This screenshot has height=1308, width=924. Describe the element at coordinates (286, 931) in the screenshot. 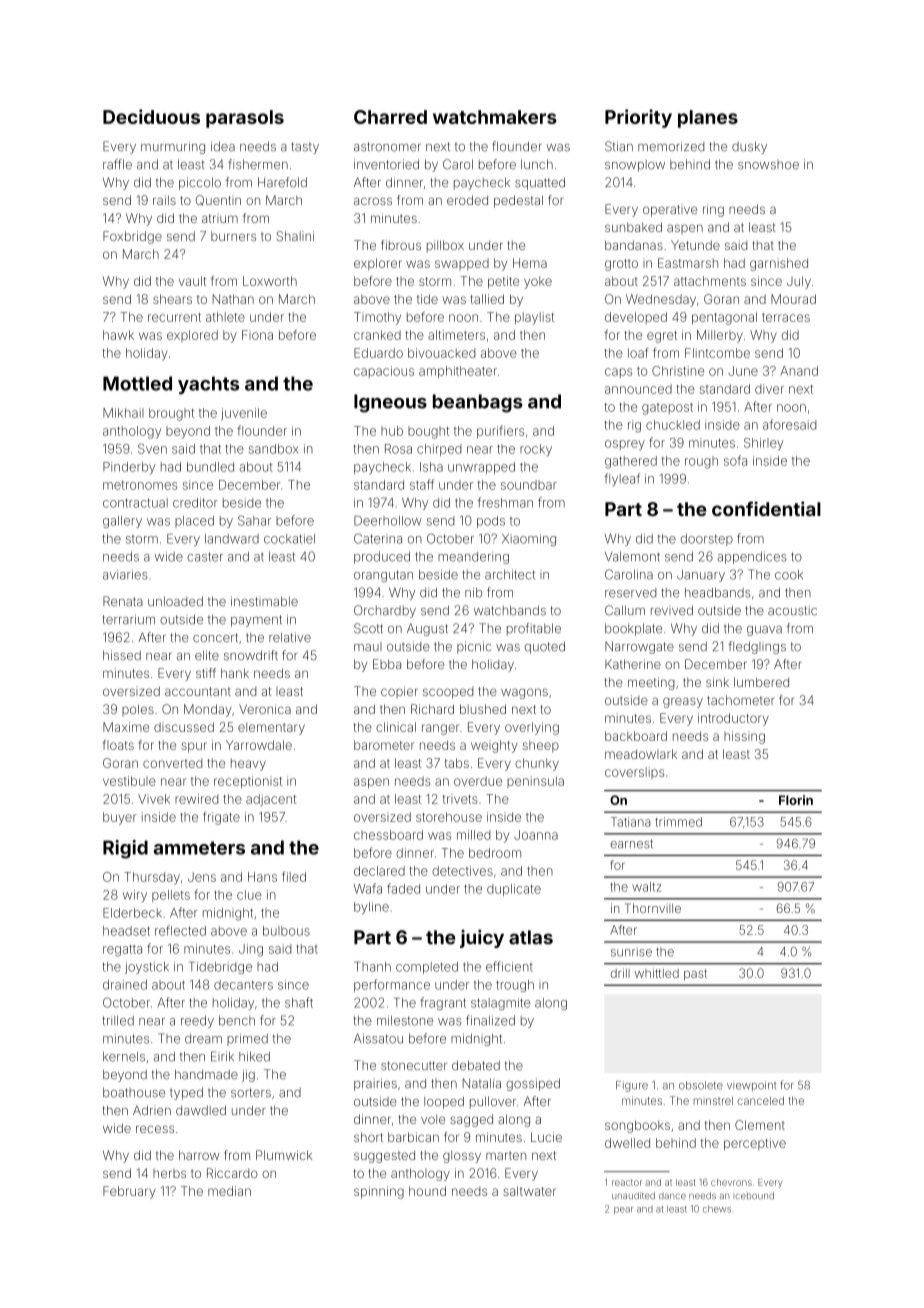

I see `bulbous` at that location.
